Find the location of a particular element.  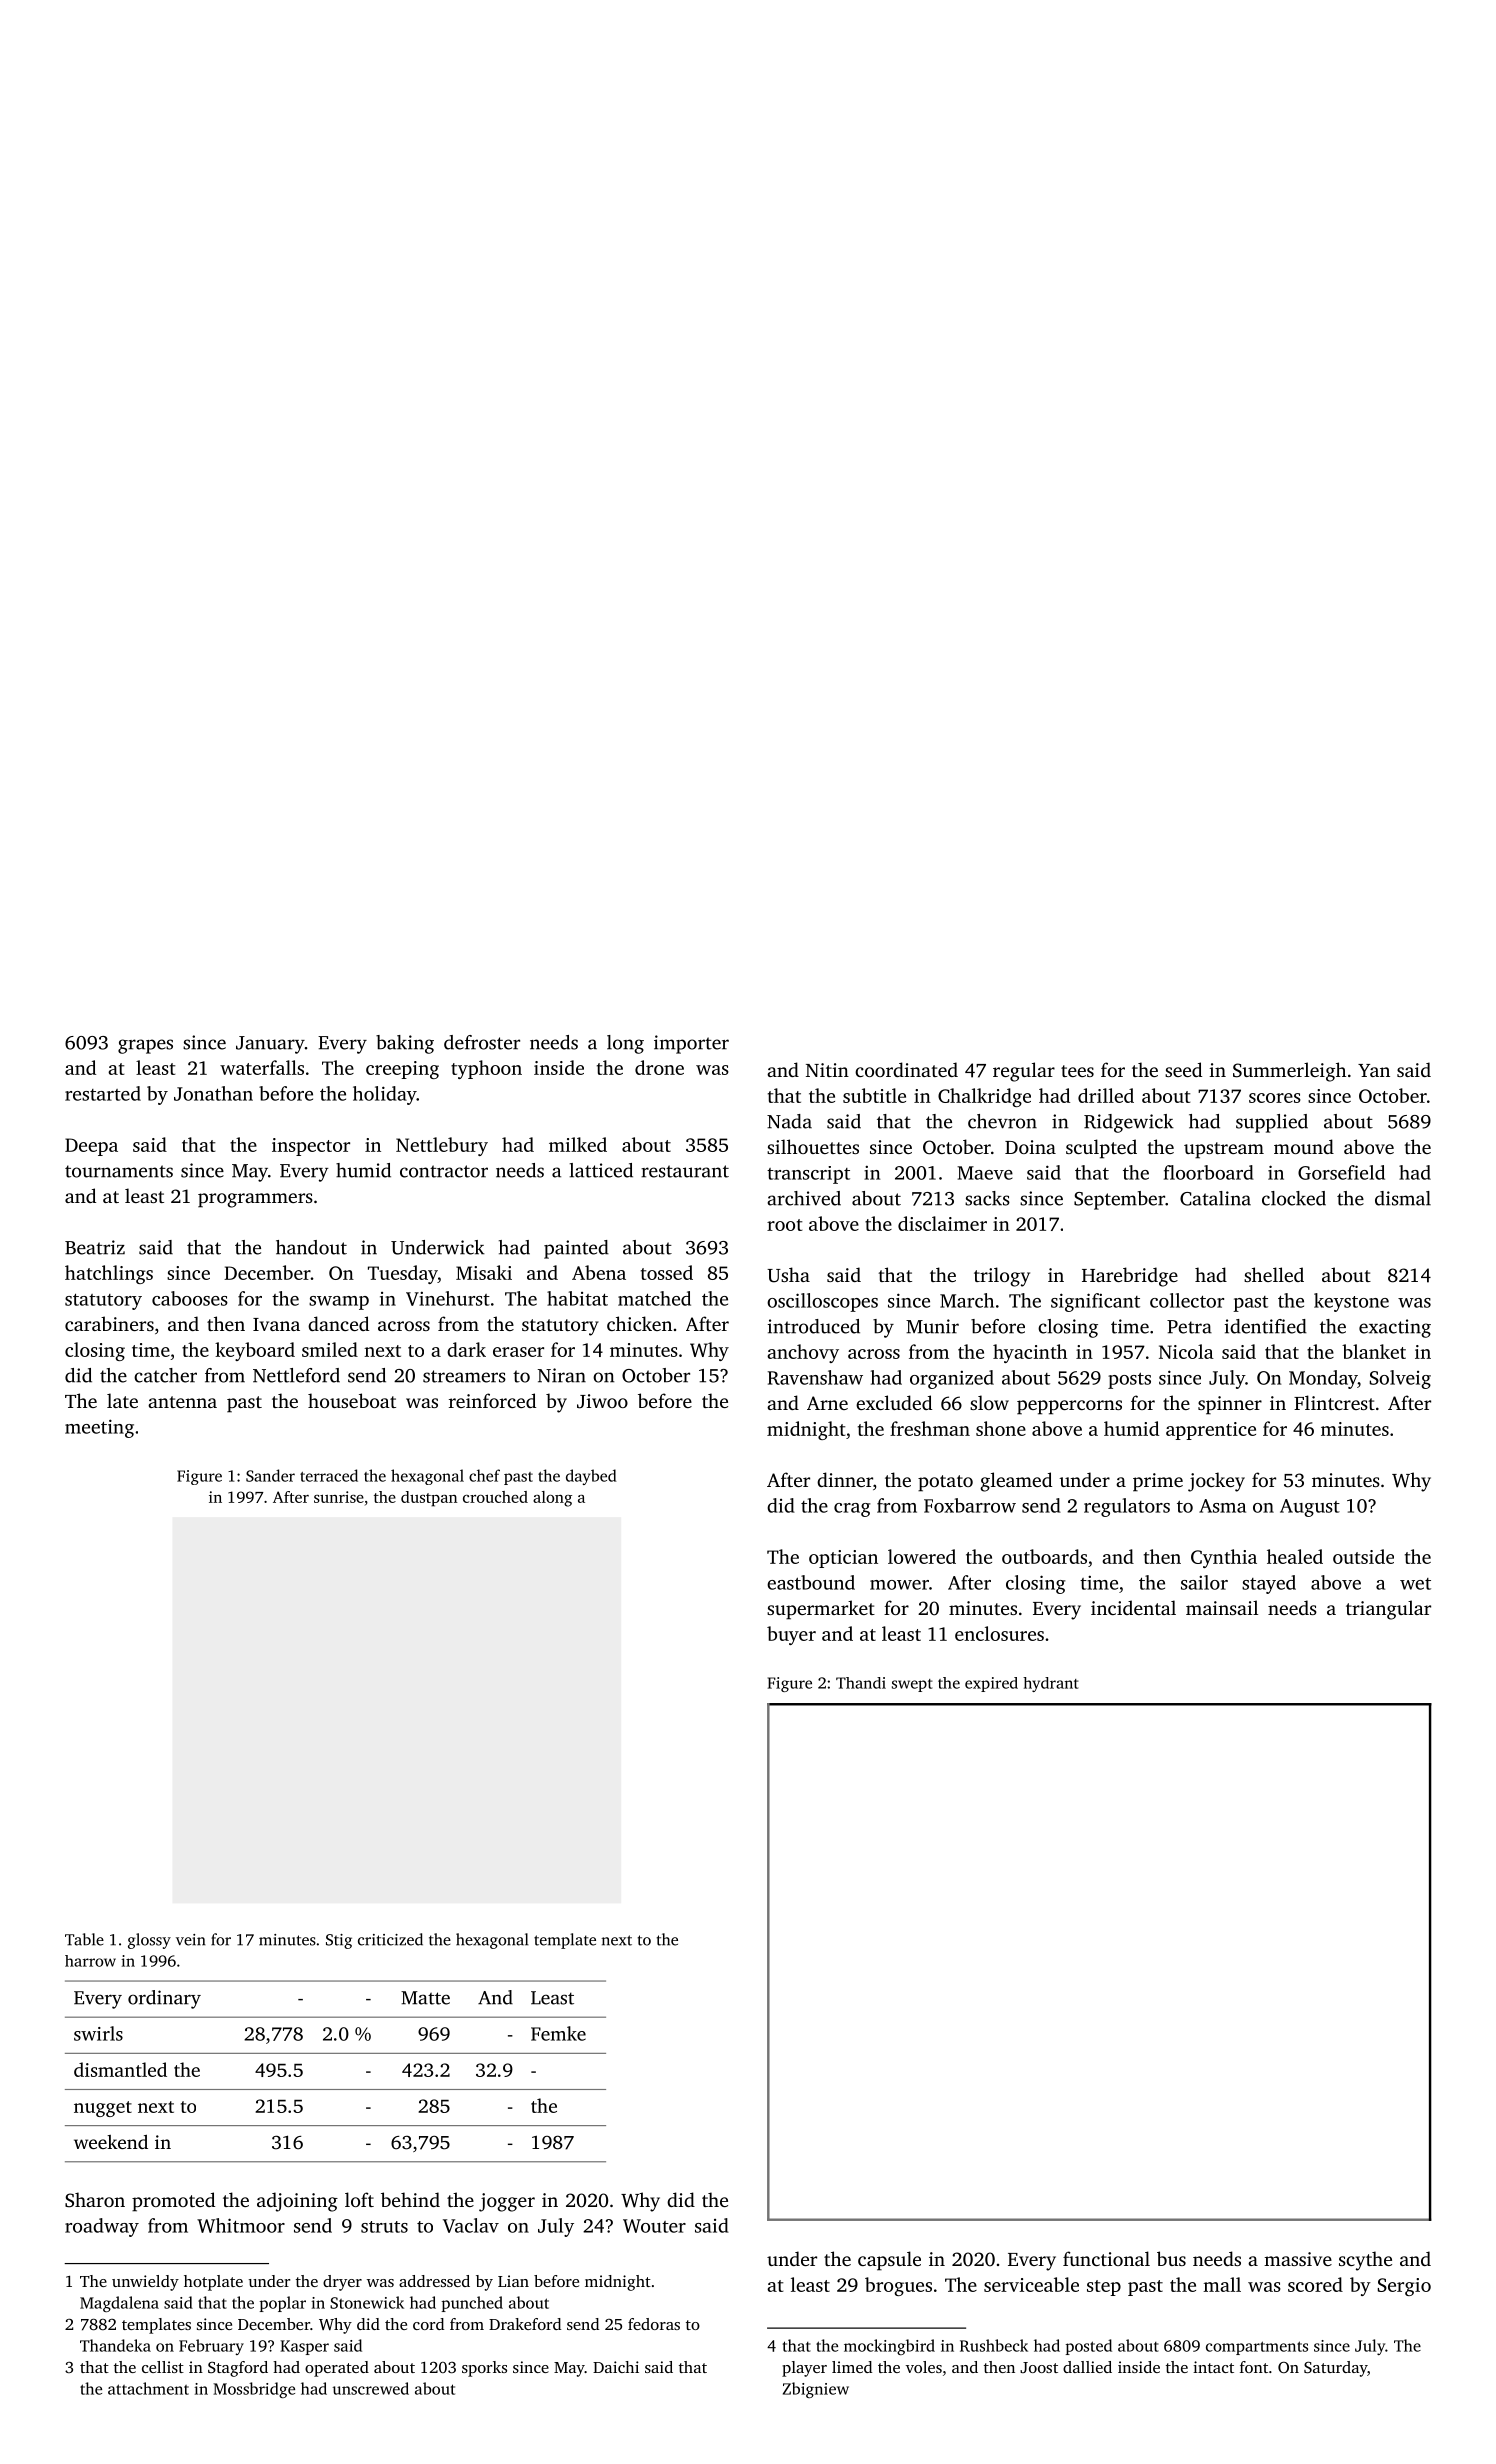

attachment is located at coordinates (148, 2388).
